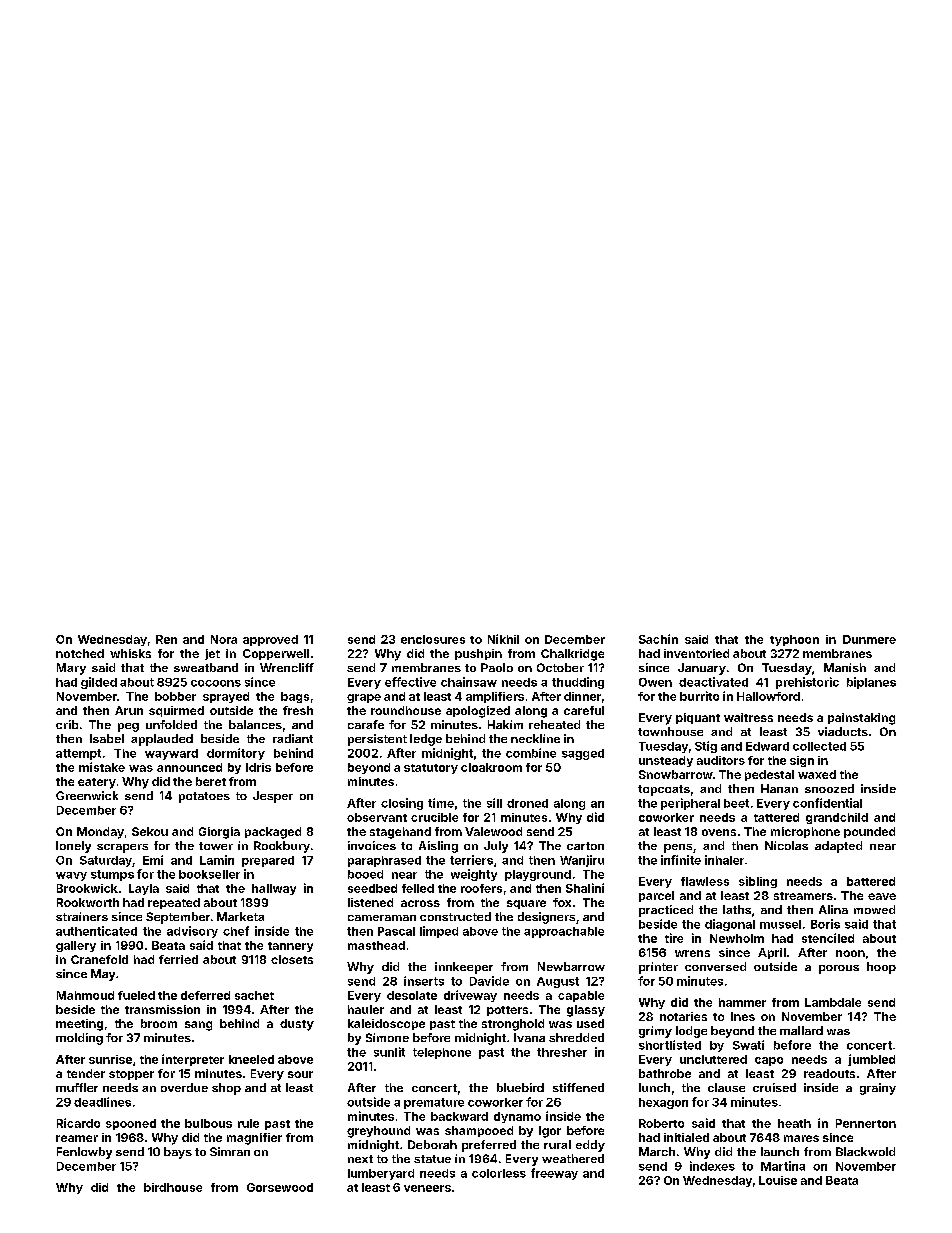 The height and width of the screenshot is (1233, 952). Describe the element at coordinates (584, 710) in the screenshot. I see `careful` at that location.
